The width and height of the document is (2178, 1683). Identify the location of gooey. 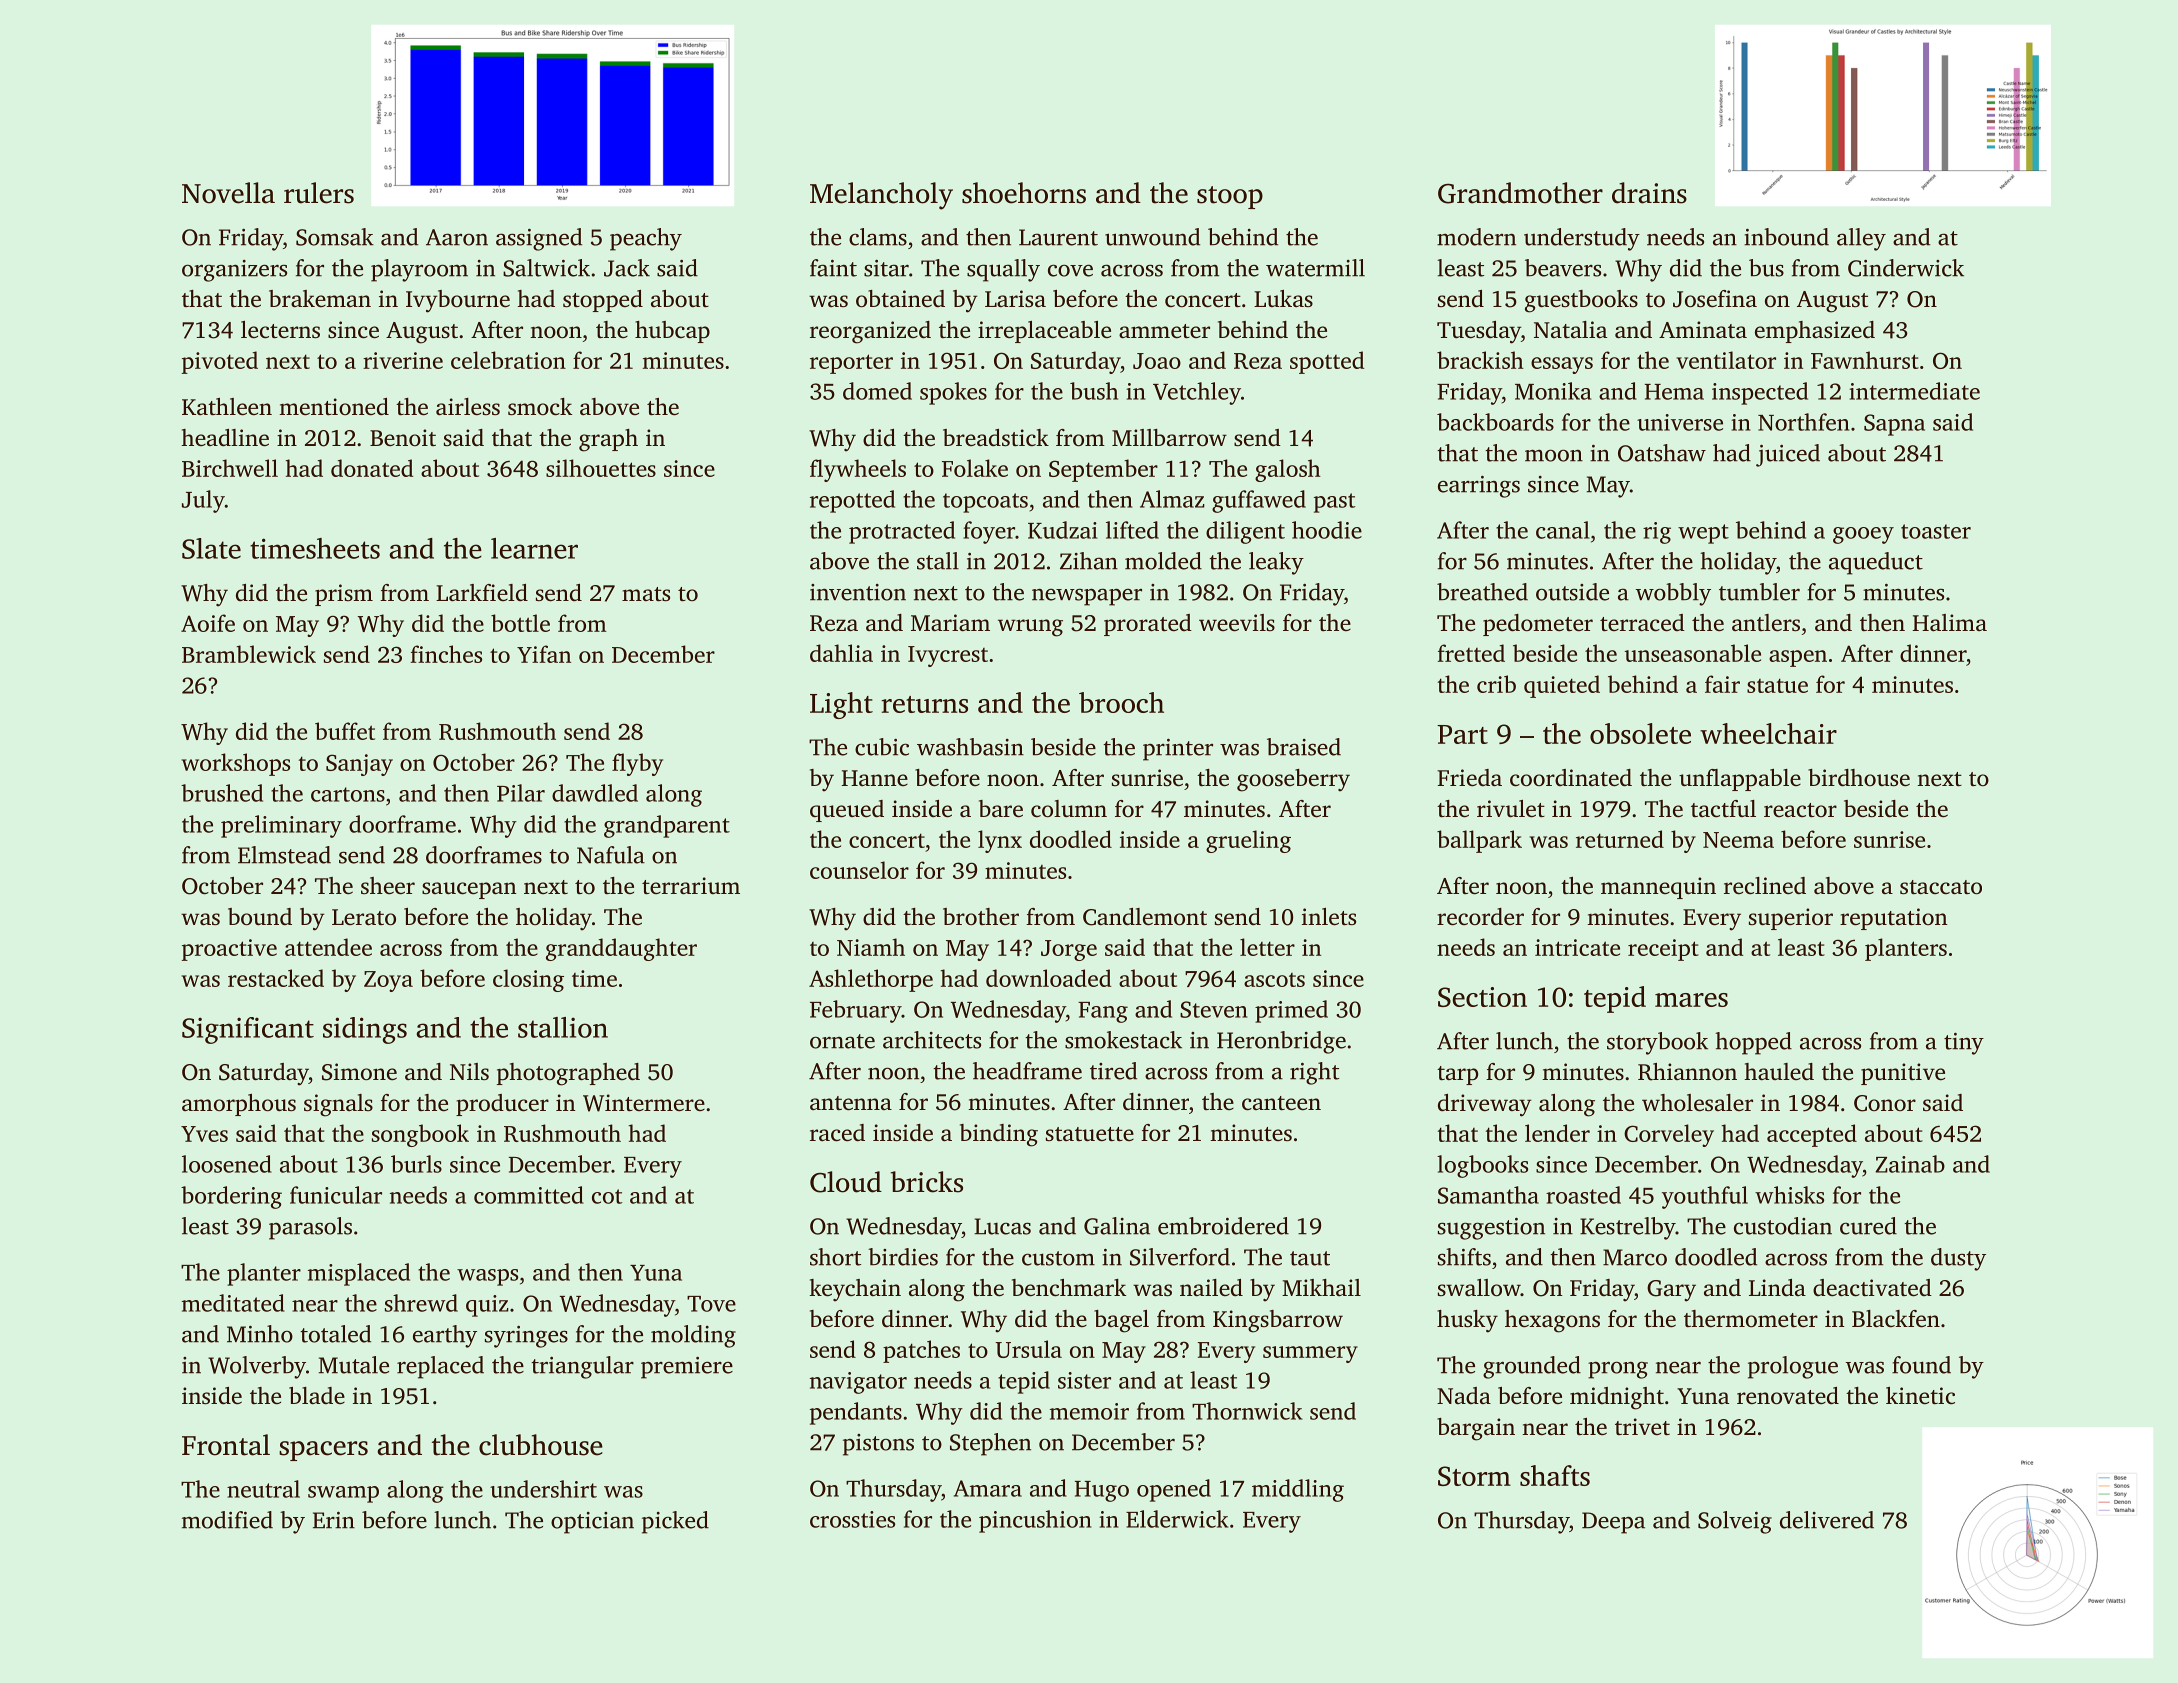
(1863, 535).
